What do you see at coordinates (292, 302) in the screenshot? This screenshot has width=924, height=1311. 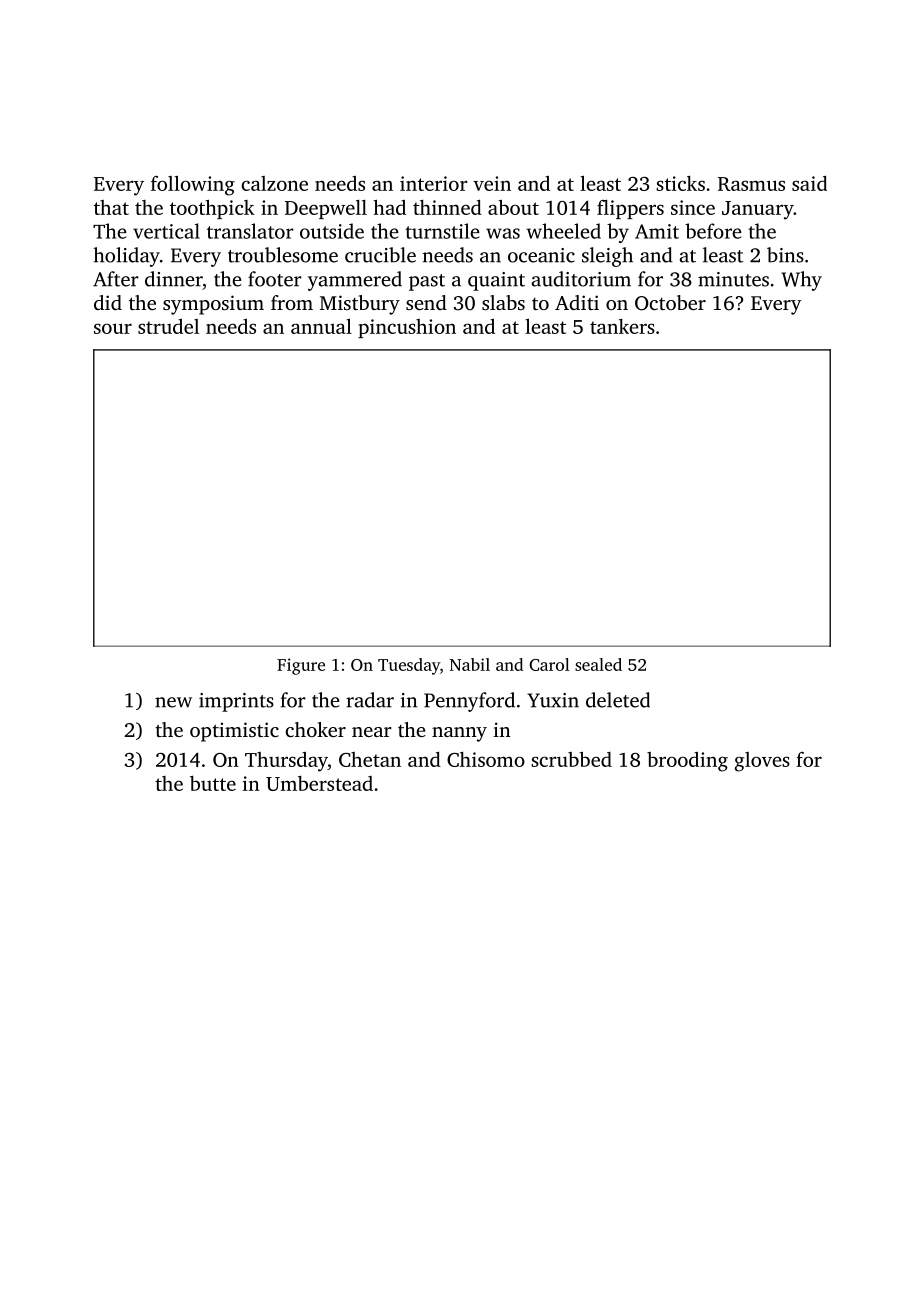 I see `from` at bounding box center [292, 302].
